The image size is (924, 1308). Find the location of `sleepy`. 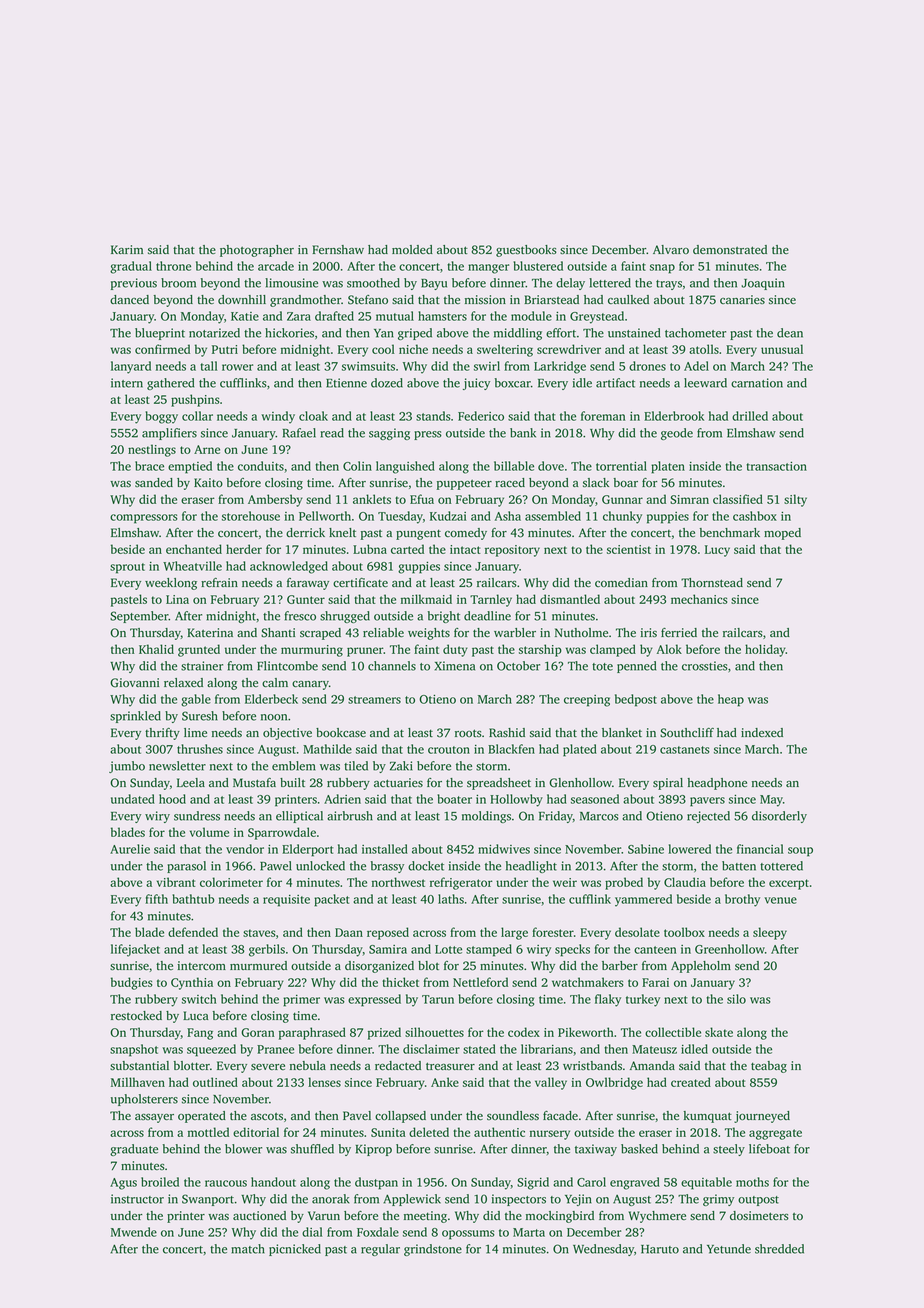

sleepy is located at coordinates (770, 933).
